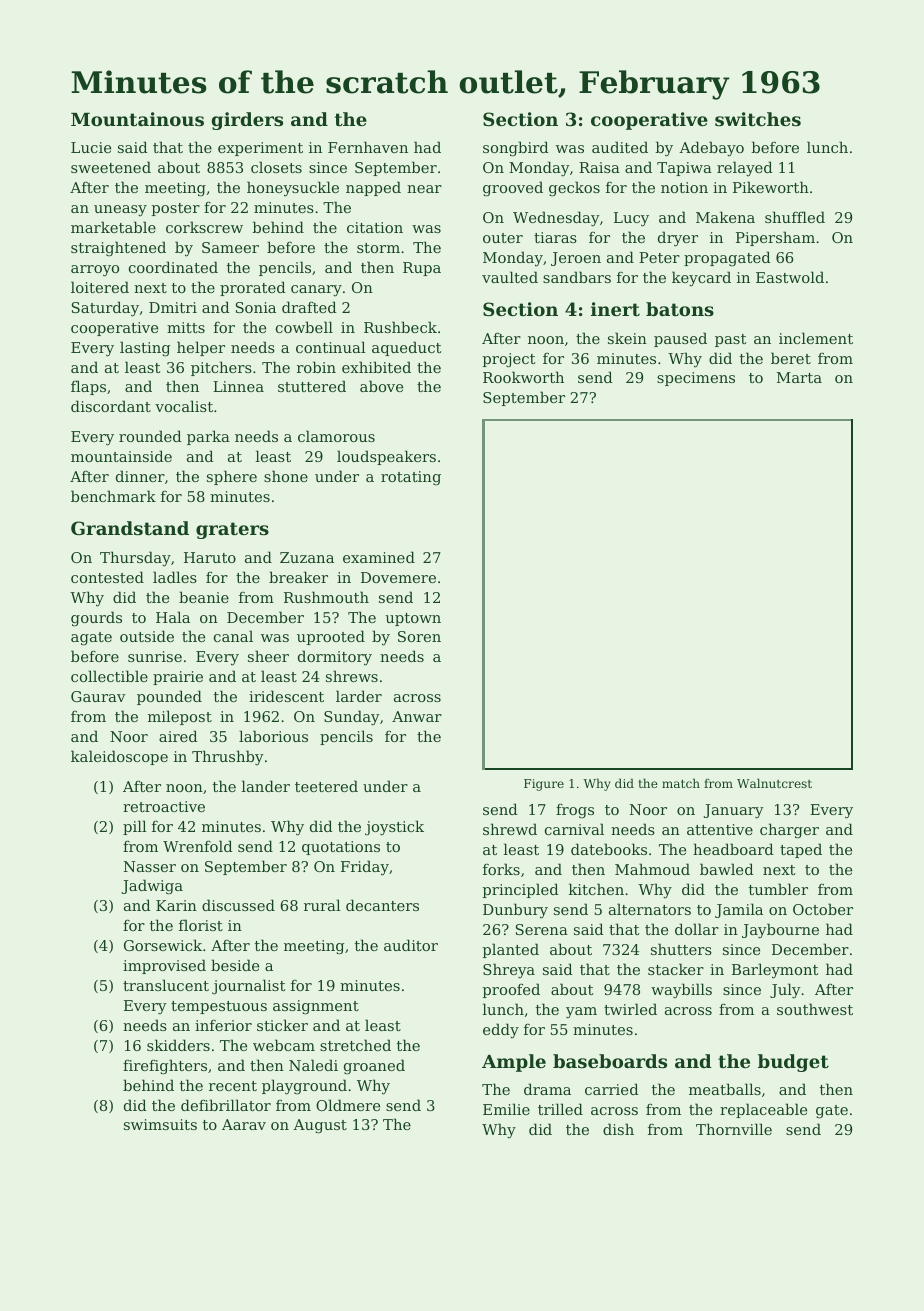 Image resolution: width=924 pixels, height=1311 pixels. I want to click on loudspeakers, so click(386, 457).
